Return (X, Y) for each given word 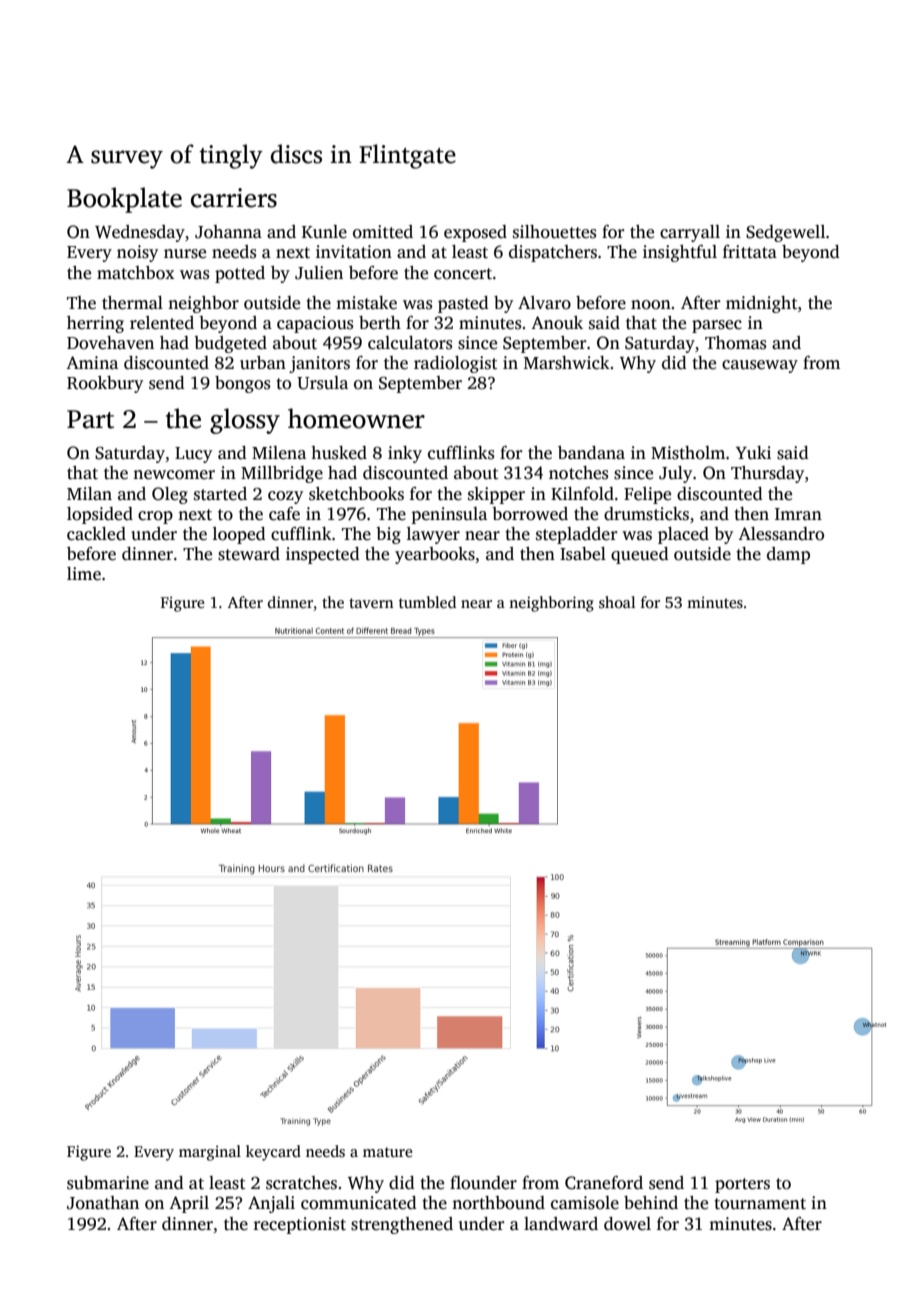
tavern (371, 603)
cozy (285, 497)
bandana (591, 453)
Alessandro (781, 534)
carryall (690, 233)
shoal (617, 602)
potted (240, 274)
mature (387, 1152)
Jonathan (103, 1203)
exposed (475, 233)
